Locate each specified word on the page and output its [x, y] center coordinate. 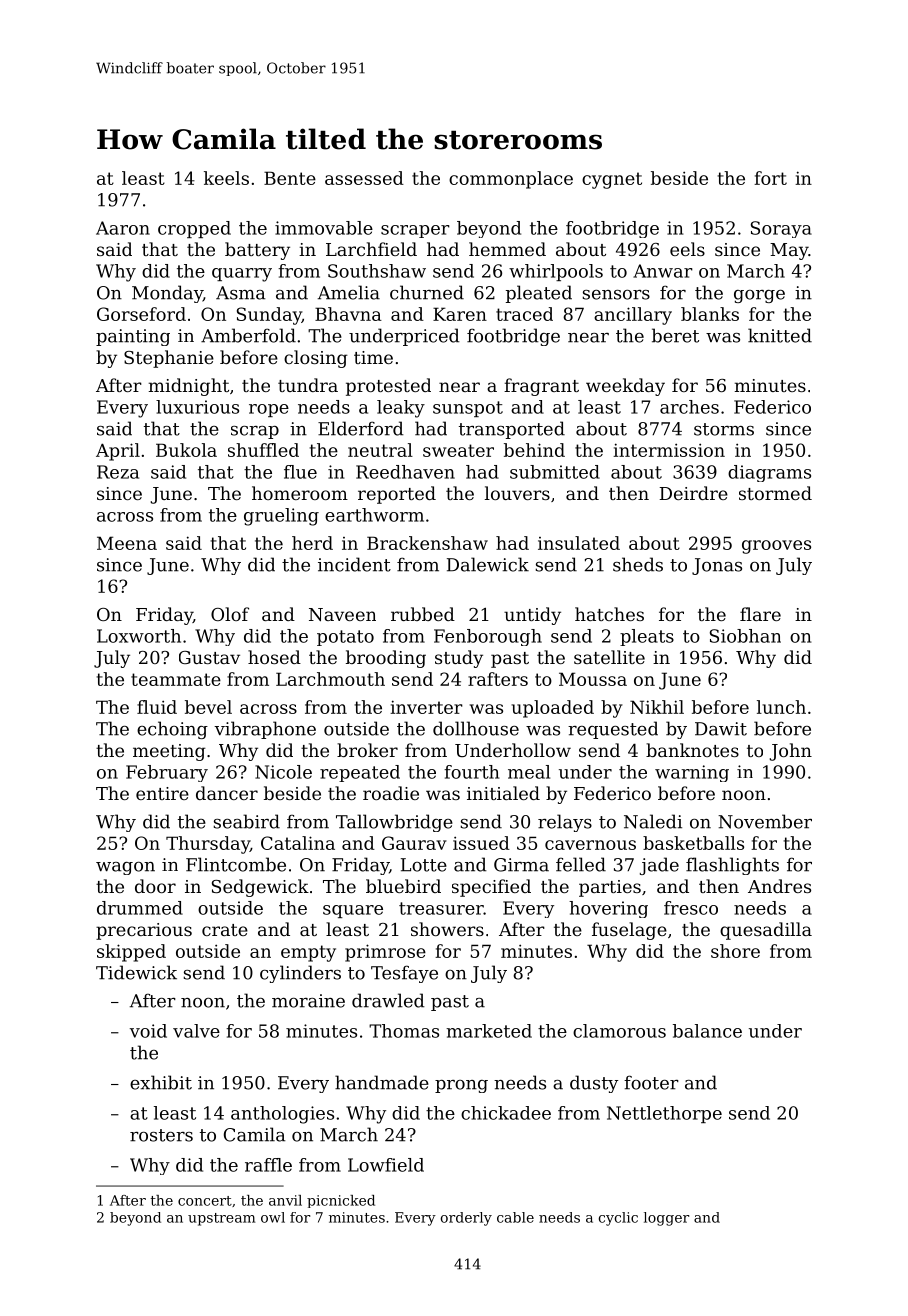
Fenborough [488, 637]
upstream [221, 1219]
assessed [364, 178]
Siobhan [745, 636]
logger [666, 1219]
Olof [230, 614]
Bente [290, 178]
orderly [466, 1219]
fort [770, 178]
